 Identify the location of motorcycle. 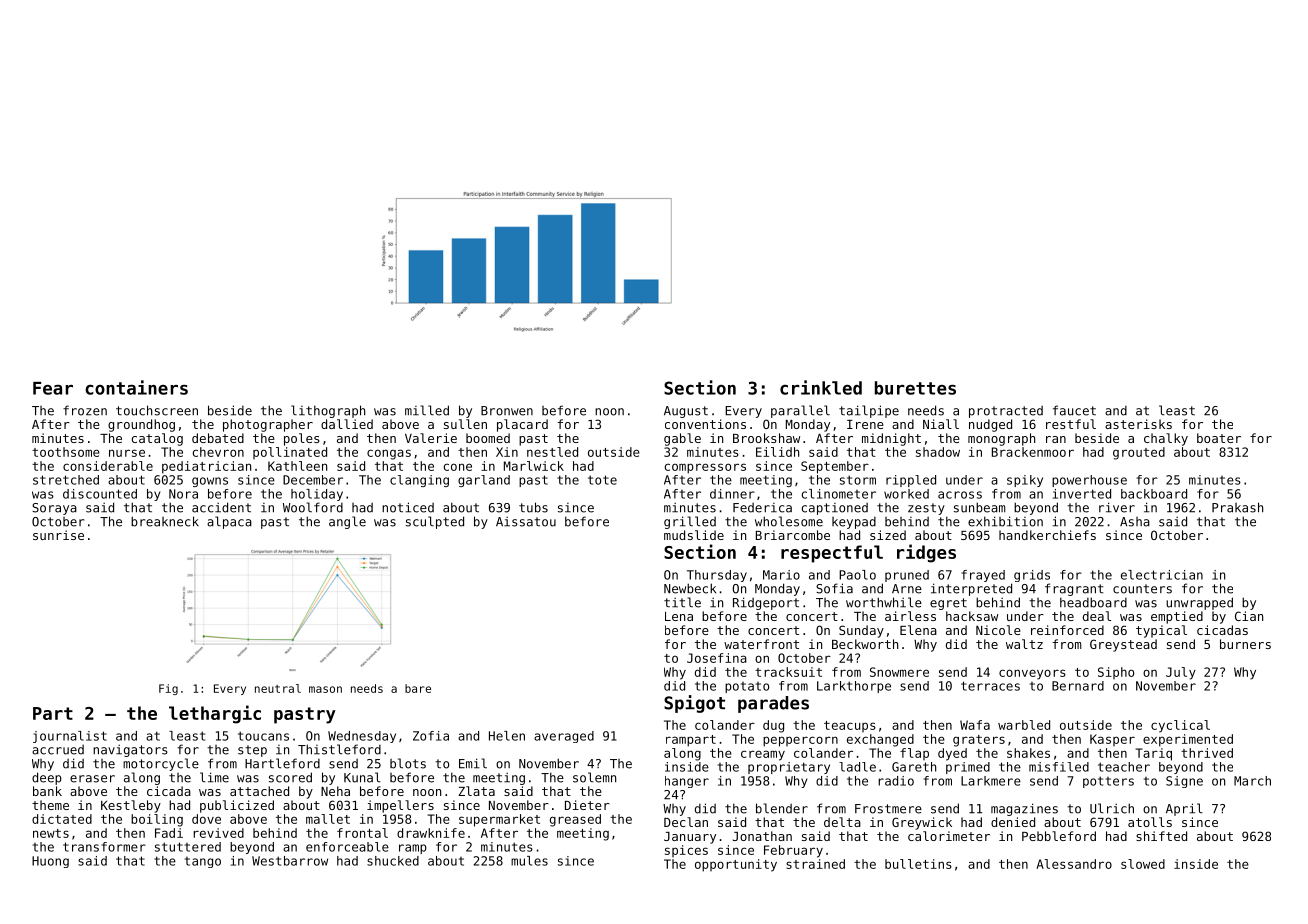
(161, 764).
